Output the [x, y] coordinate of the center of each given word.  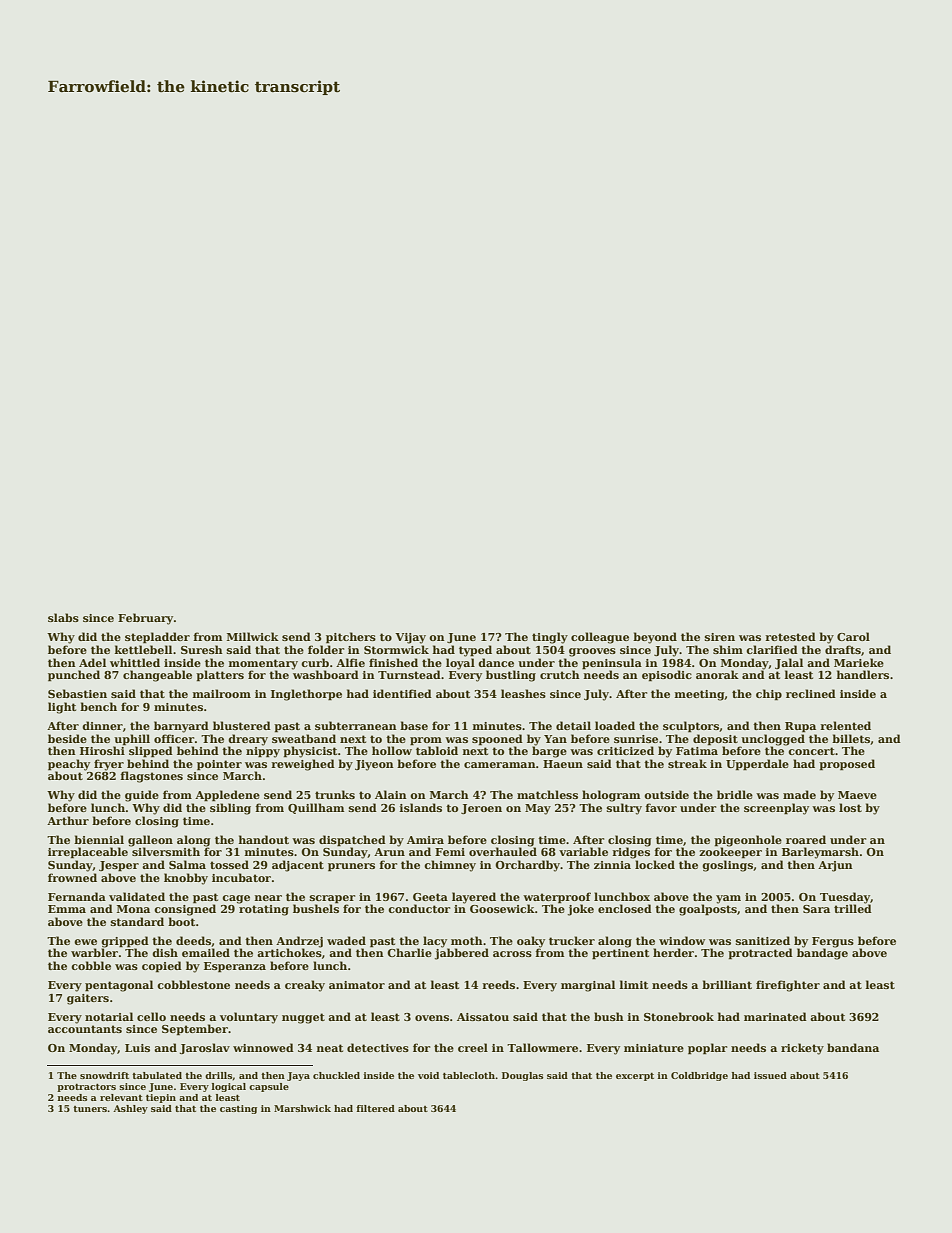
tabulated [157, 1075]
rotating [264, 910]
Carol [853, 636]
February [145, 619]
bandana [853, 1047]
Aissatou [483, 1017]
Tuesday [845, 898]
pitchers [351, 638]
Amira [425, 840]
